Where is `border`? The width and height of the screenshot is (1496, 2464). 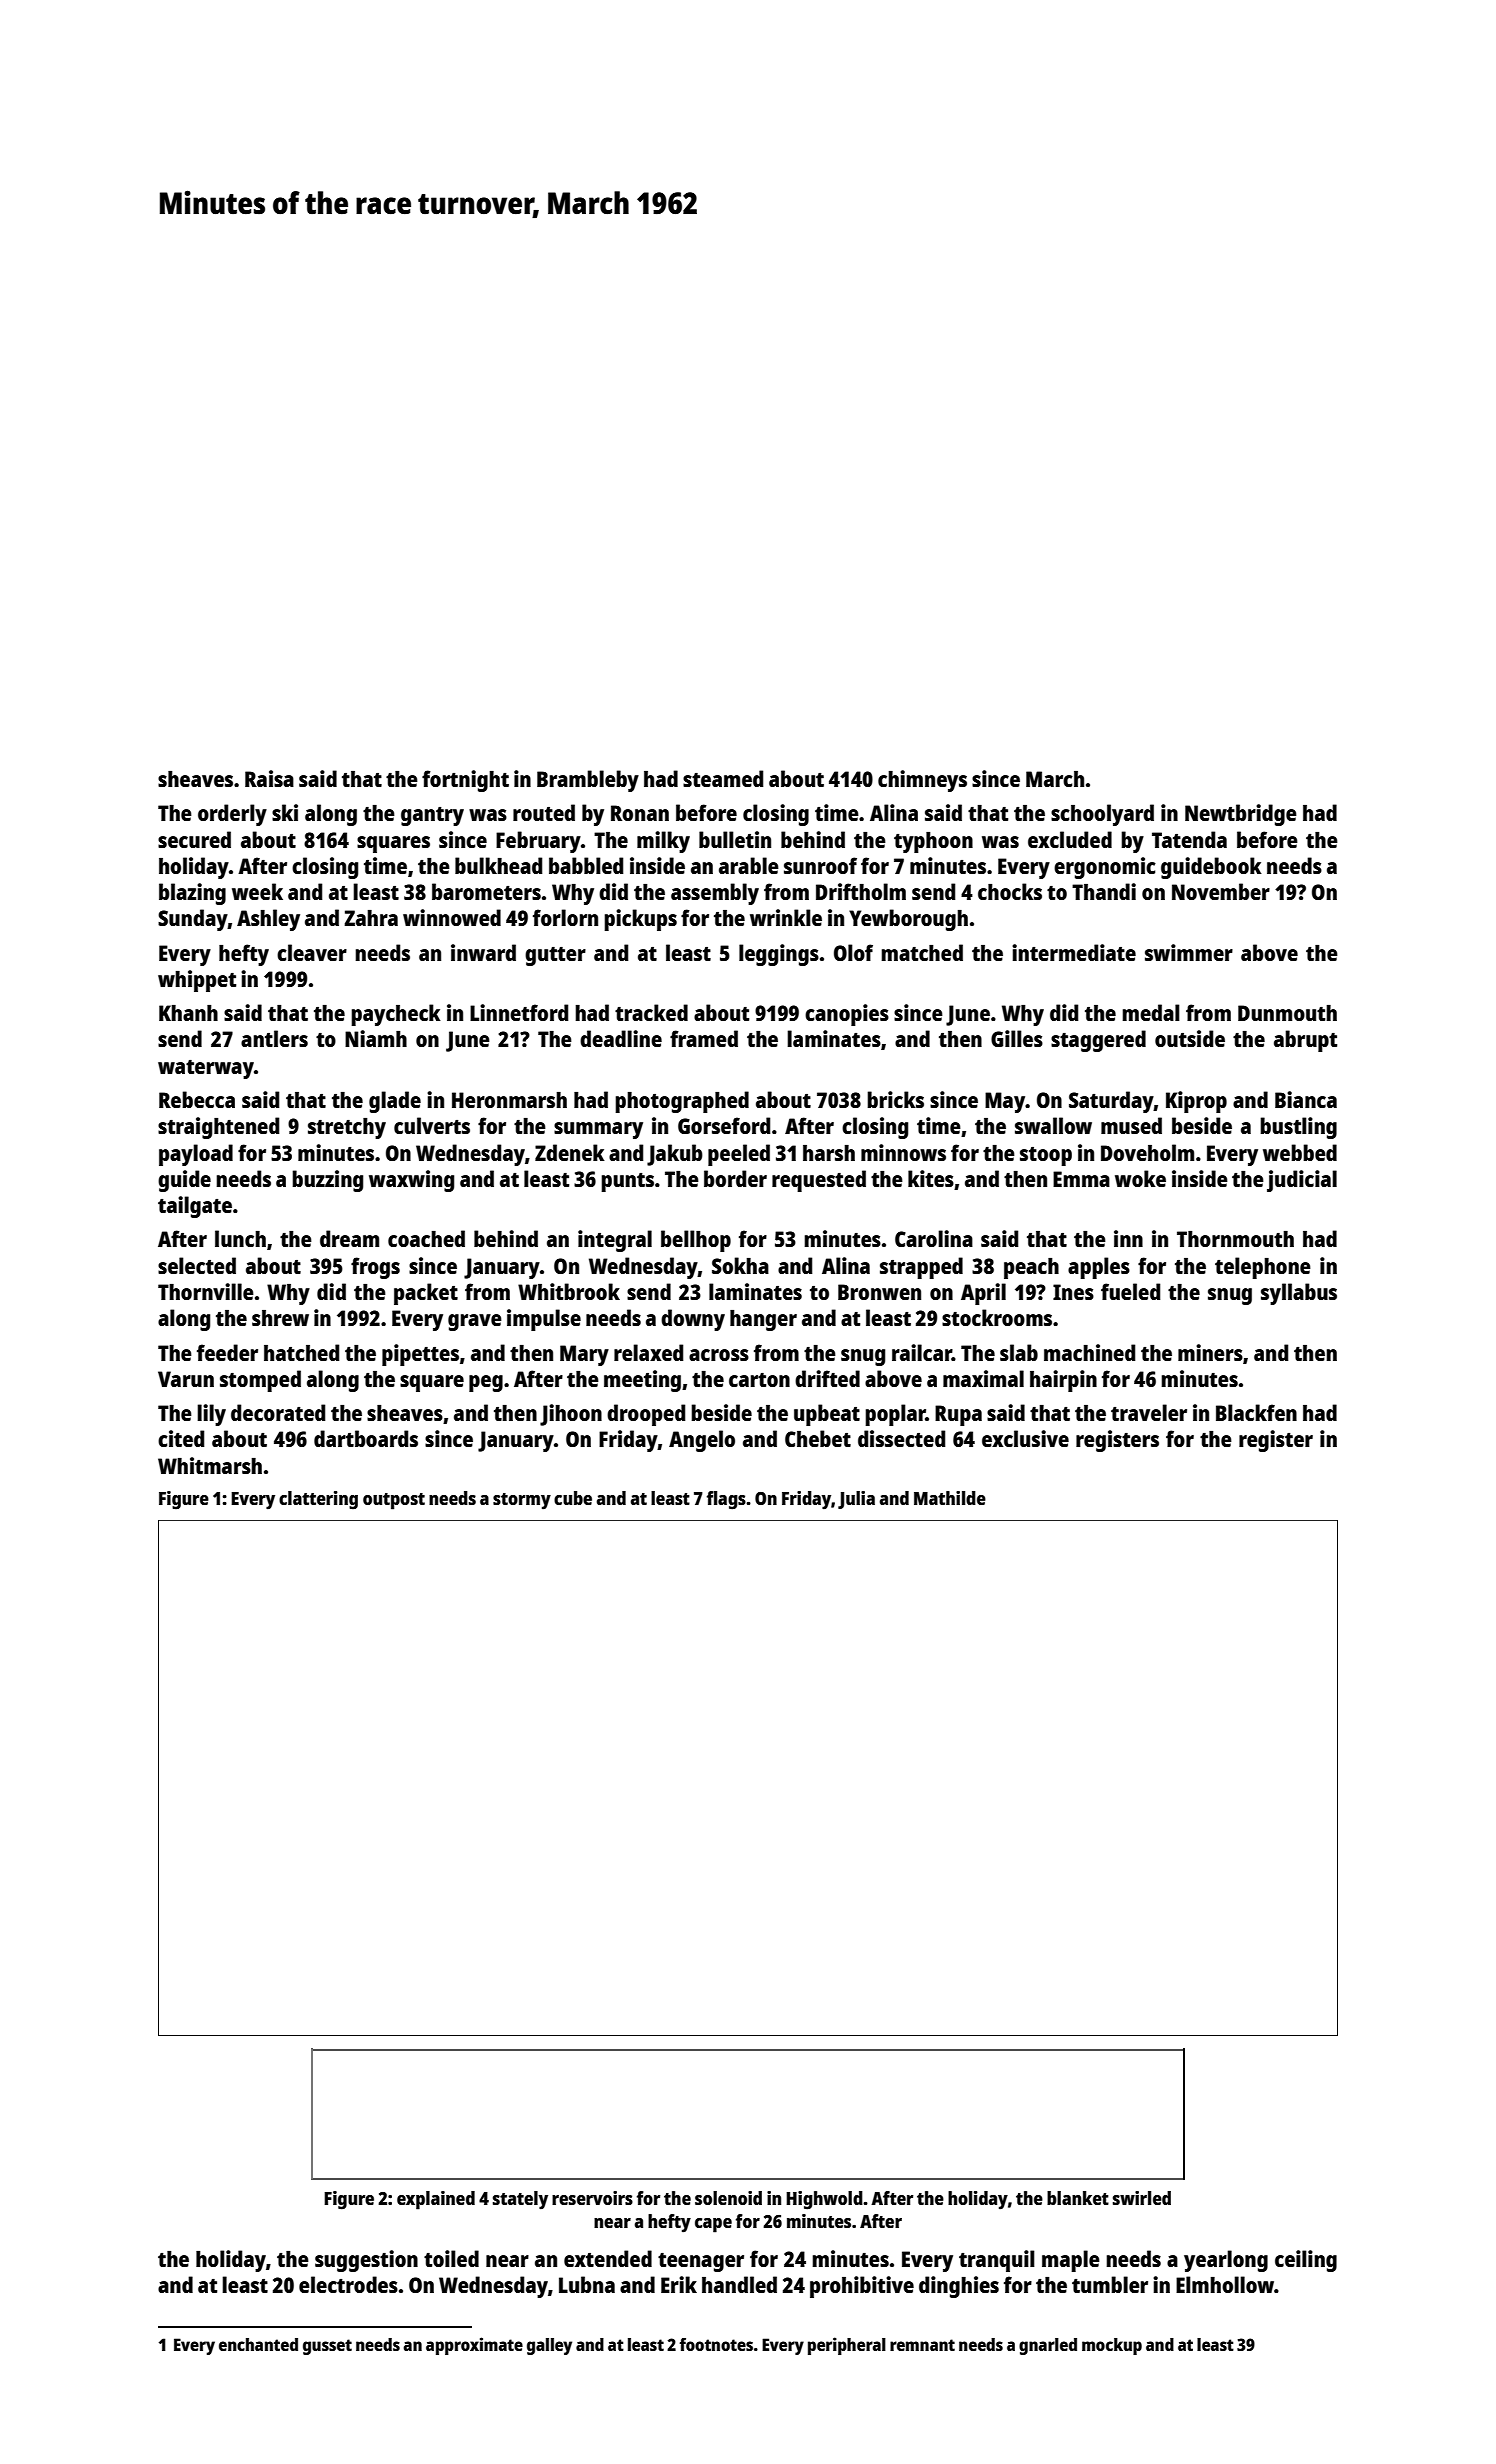
border is located at coordinates (735, 1178).
